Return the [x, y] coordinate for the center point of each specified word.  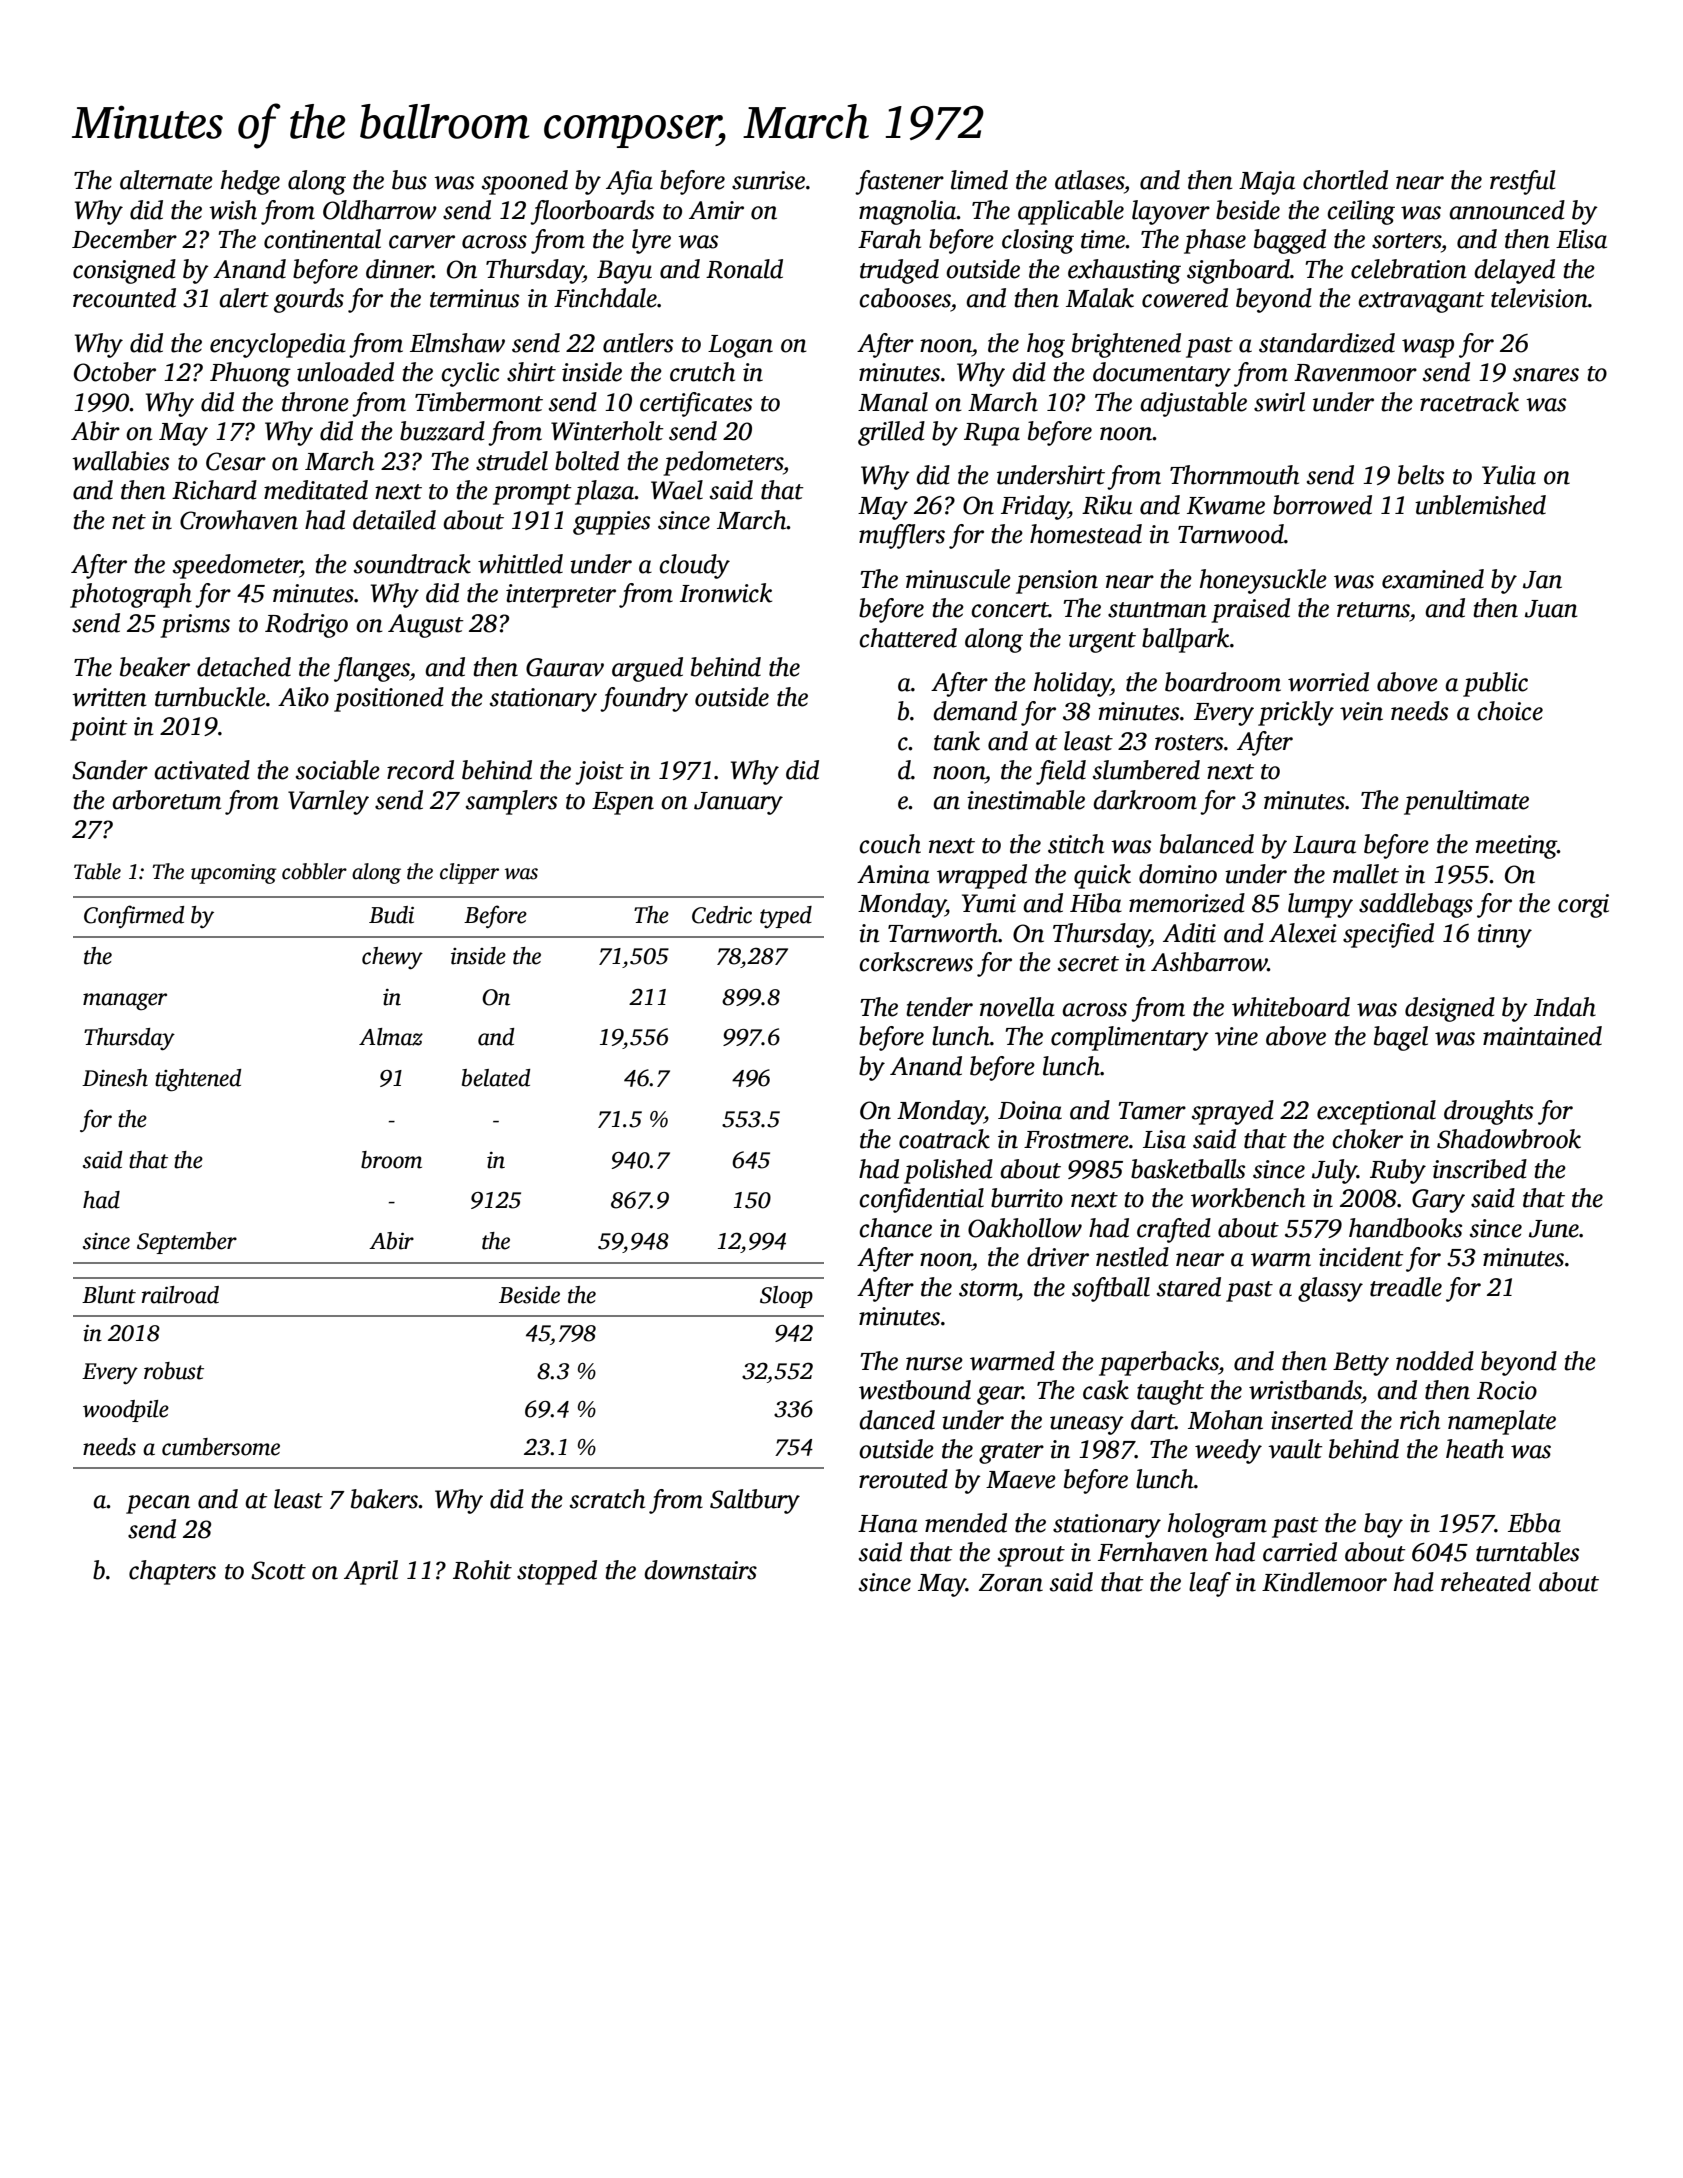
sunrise [768, 180]
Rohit [482, 1570]
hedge [250, 182]
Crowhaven [239, 520]
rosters [1189, 743]
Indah [1565, 1007]
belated [496, 1078]
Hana [888, 1524]
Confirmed [134, 916]
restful [1522, 182]
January [738, 803]
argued [647, 669]
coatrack [944, 1139]
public [1495, 684]
